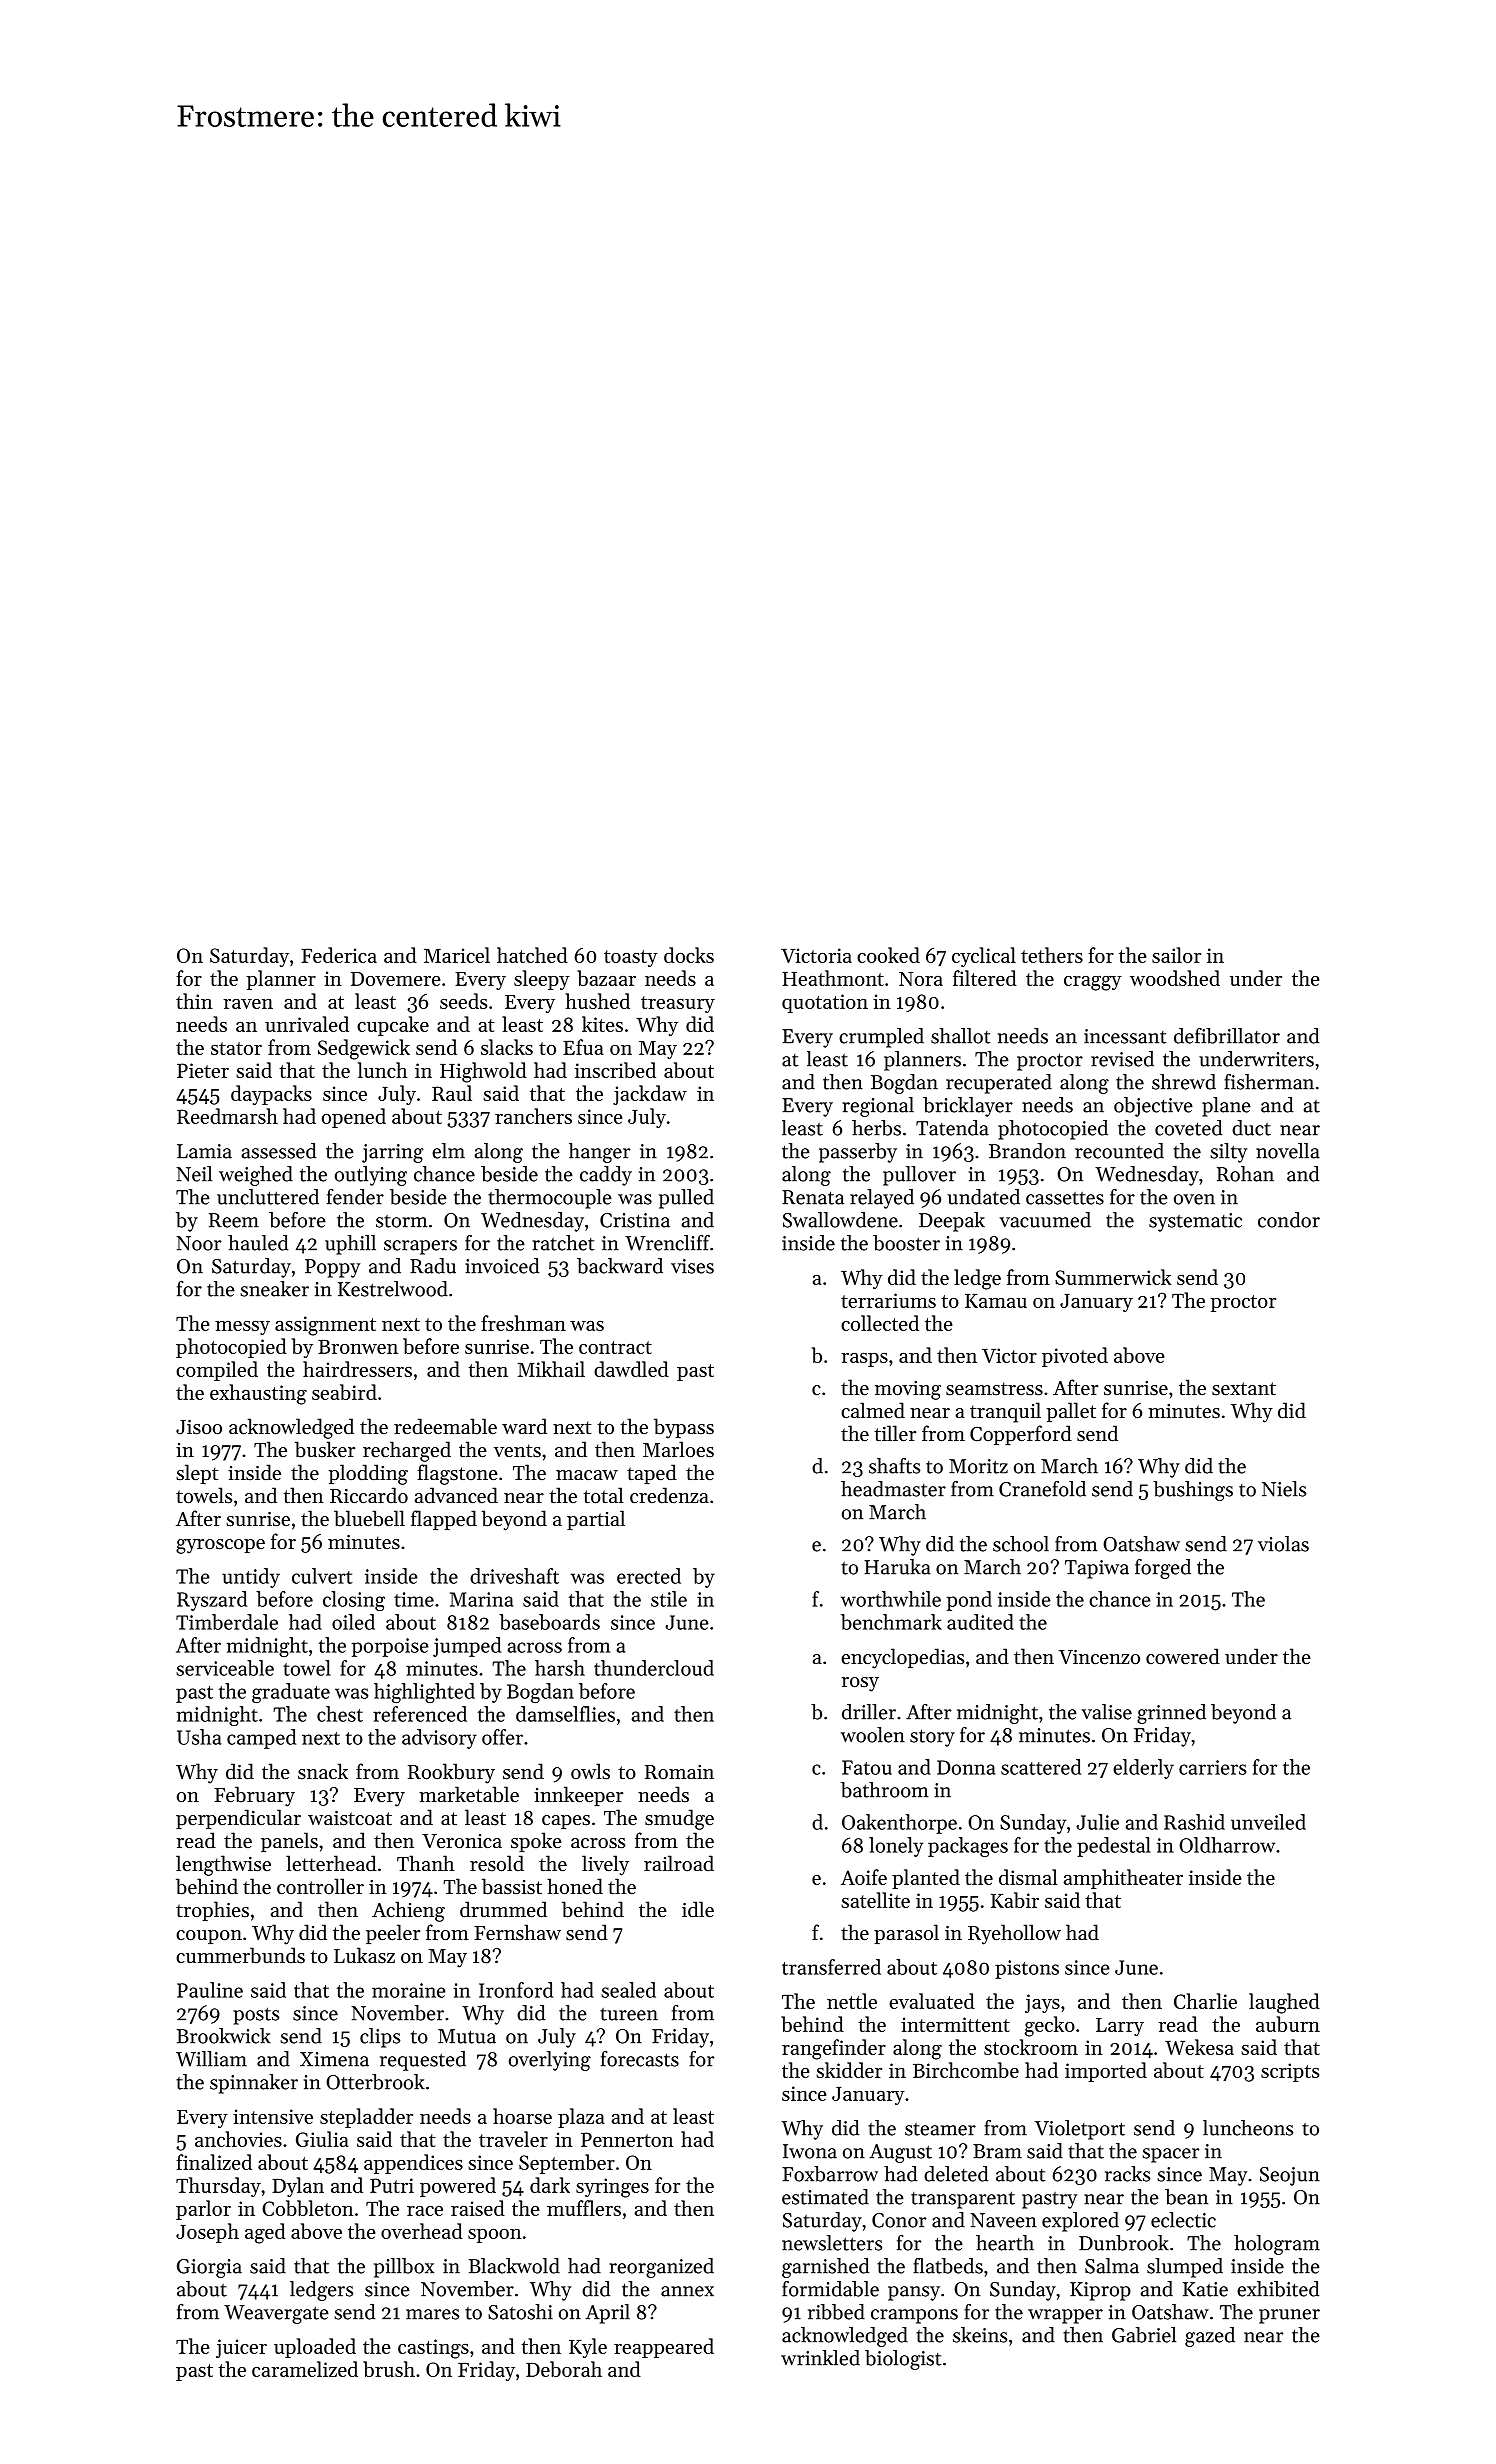 The image size is (1496, 2464). What do you see at coordinates (631, 1369) in the image?
I see `dawdled` at bounding box center [631, 1369].
